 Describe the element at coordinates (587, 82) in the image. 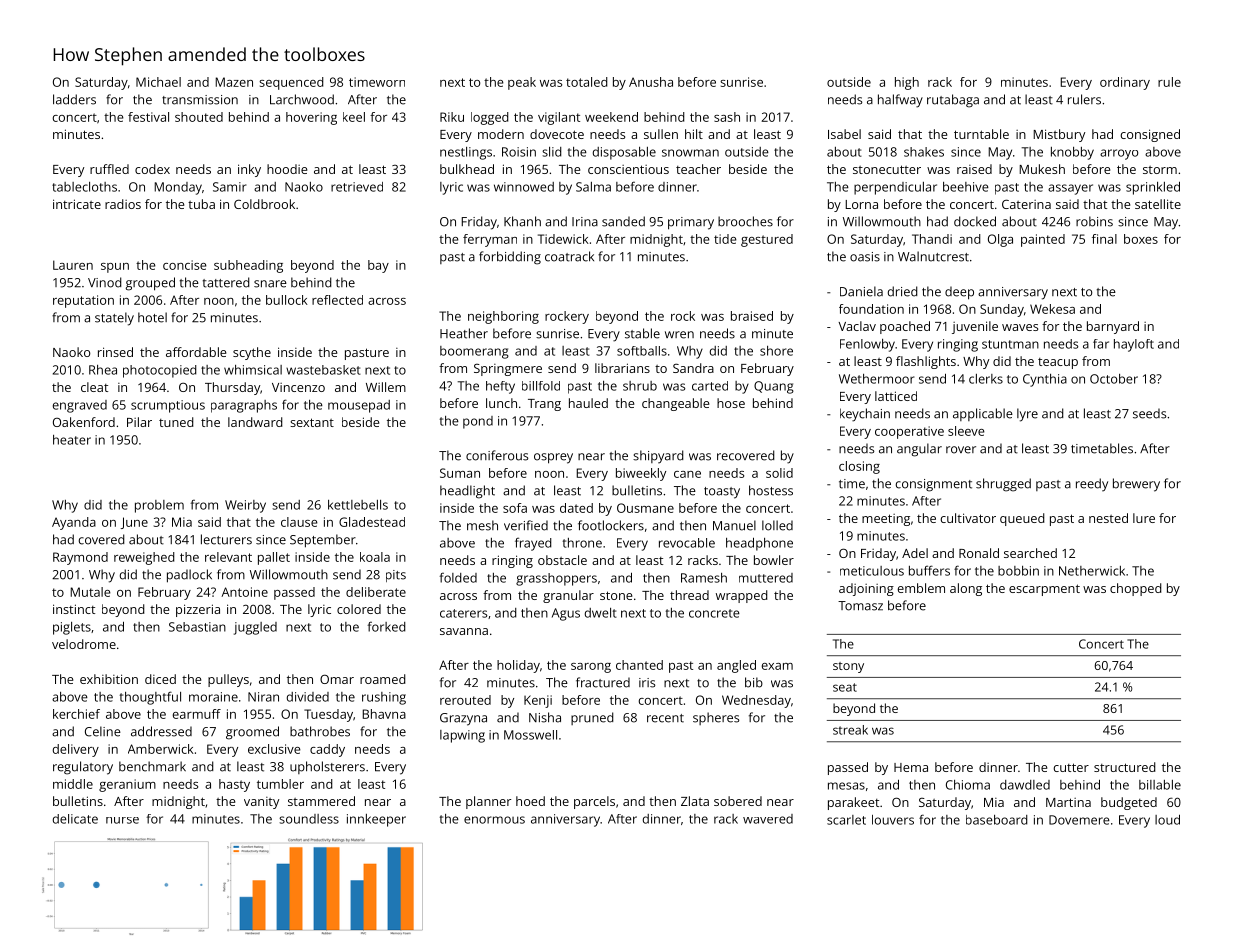

I see `totaled` at that location.
